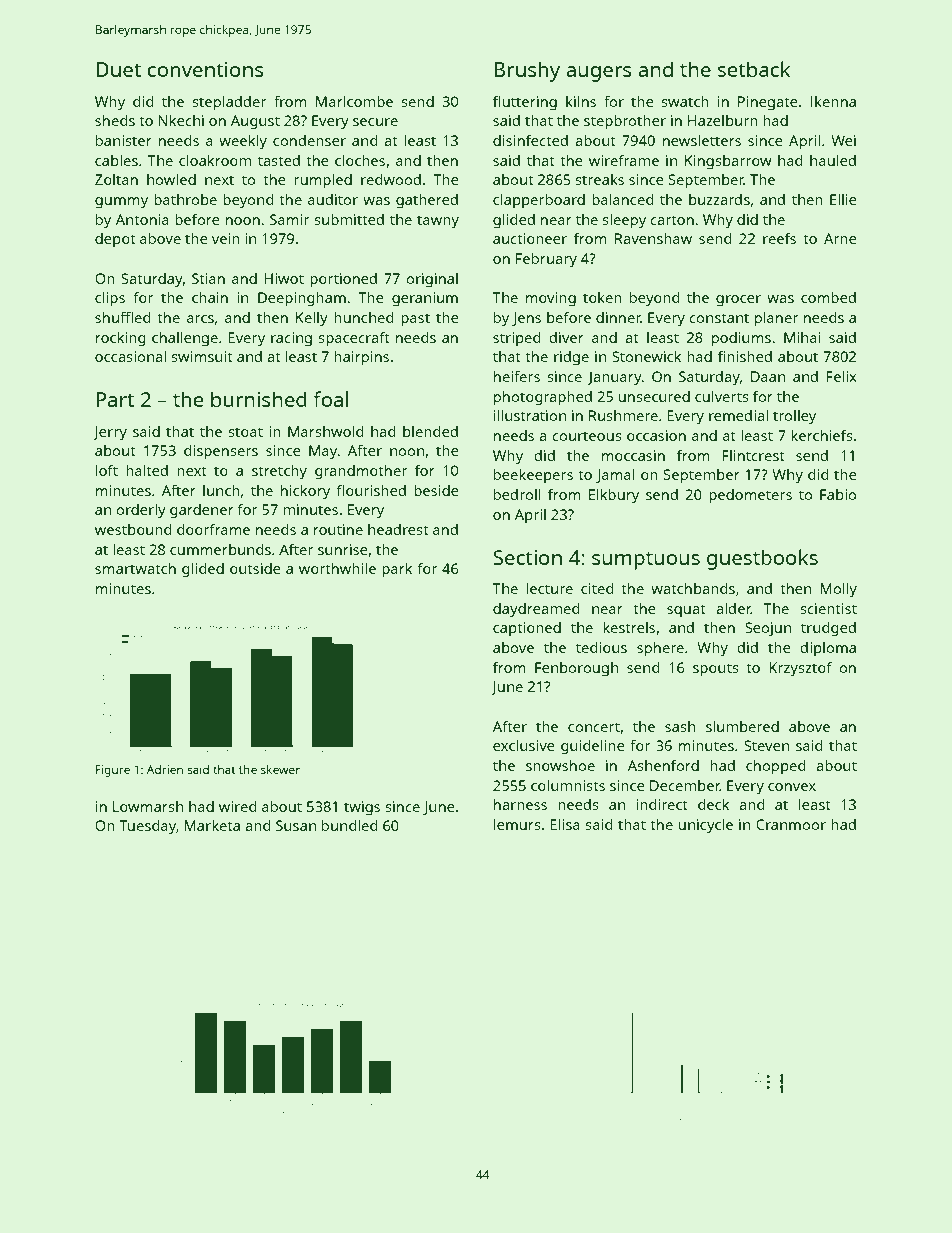 The height and width of the page is (1233, 952). I want to click on rumpled, so click(323, 181).
